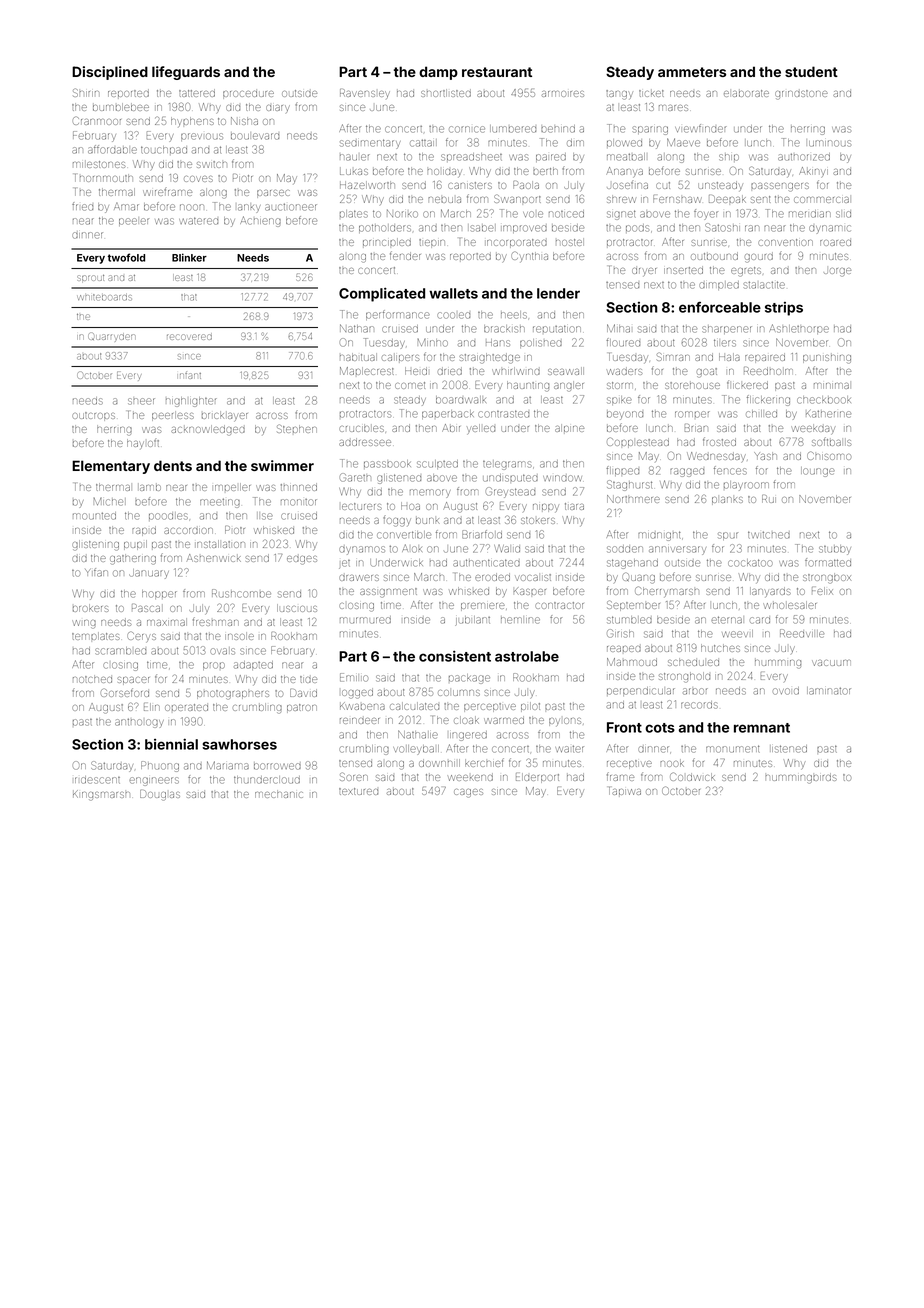 This screenshot has width=924, height=1308. Describe the element at coordinates (527, 656) in the screenshot. I see `astrolabe` at that location.
